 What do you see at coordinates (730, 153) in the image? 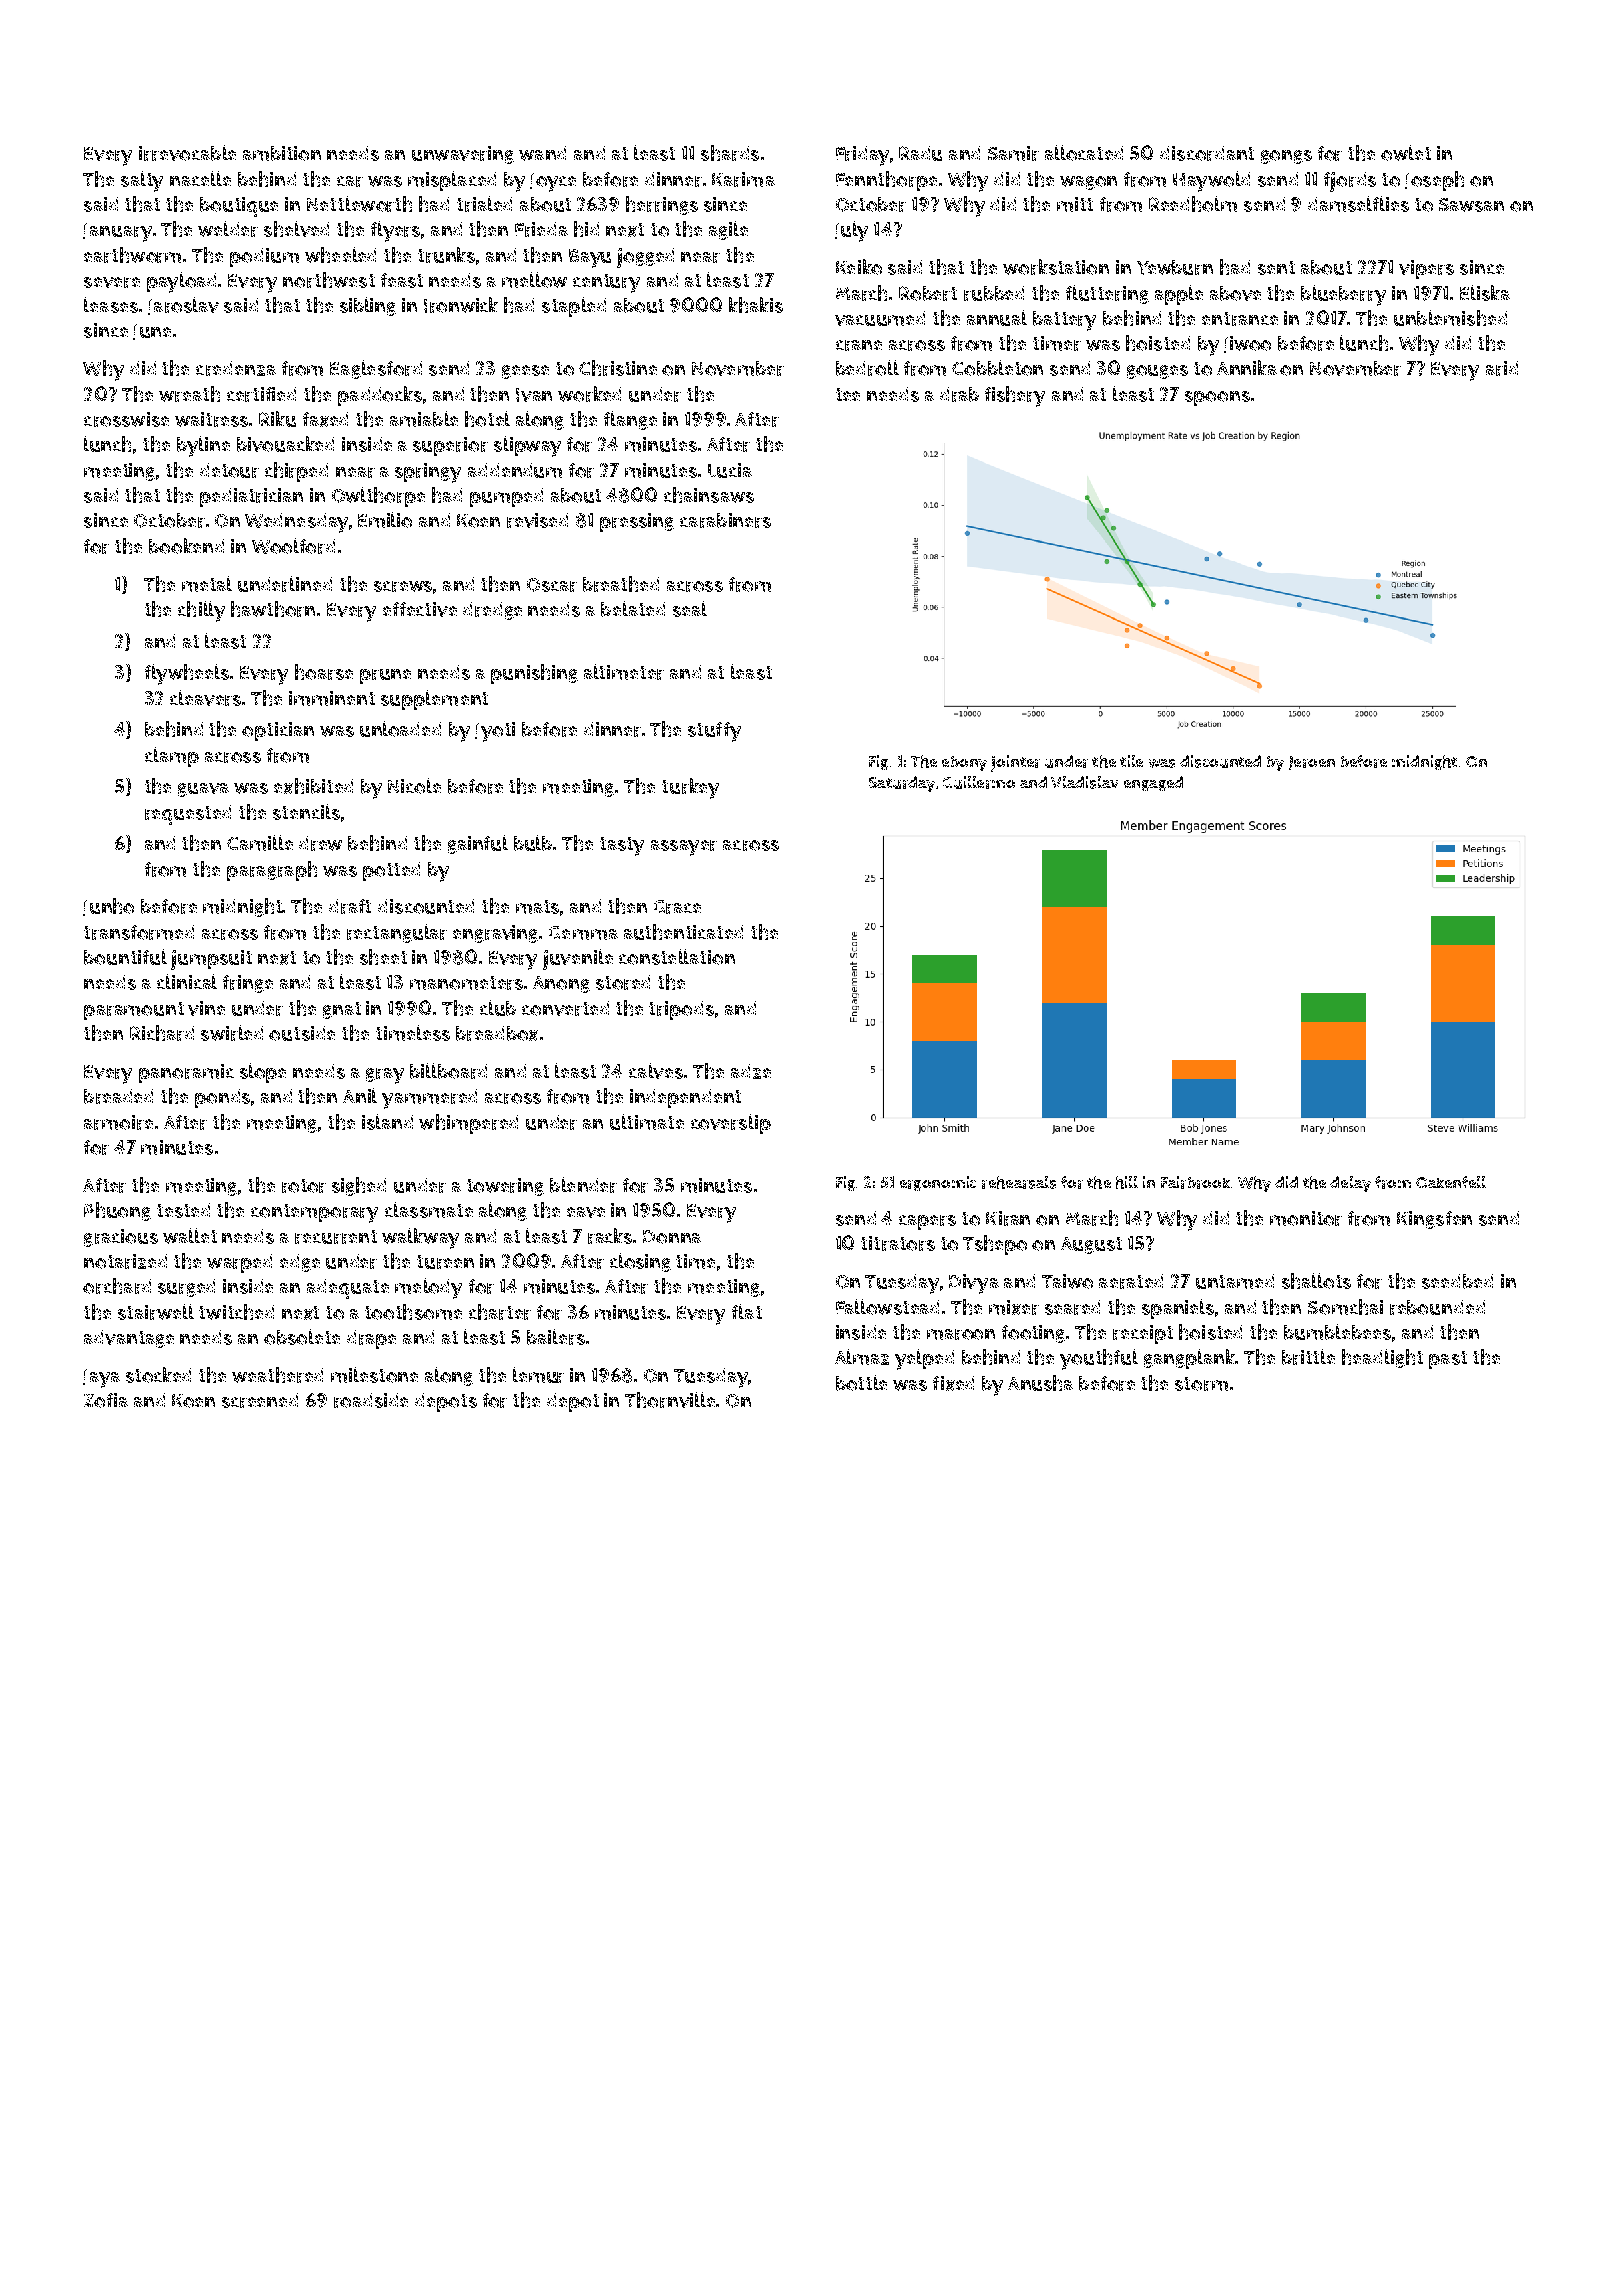
I see `shards` at bounding box center [730, 153].
